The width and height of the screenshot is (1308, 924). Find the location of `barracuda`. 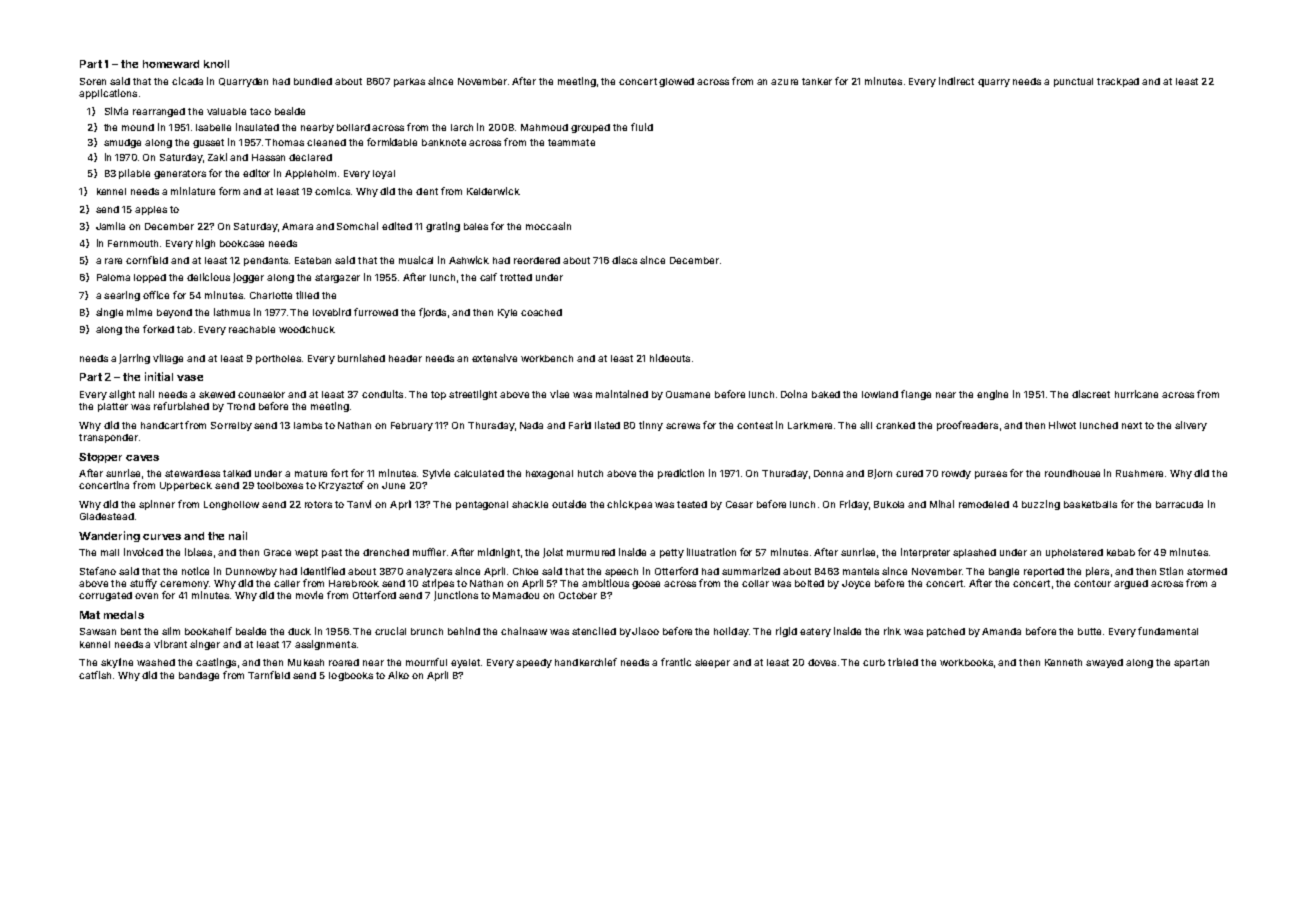

barracuda is located at coordinates (1179, 504).
